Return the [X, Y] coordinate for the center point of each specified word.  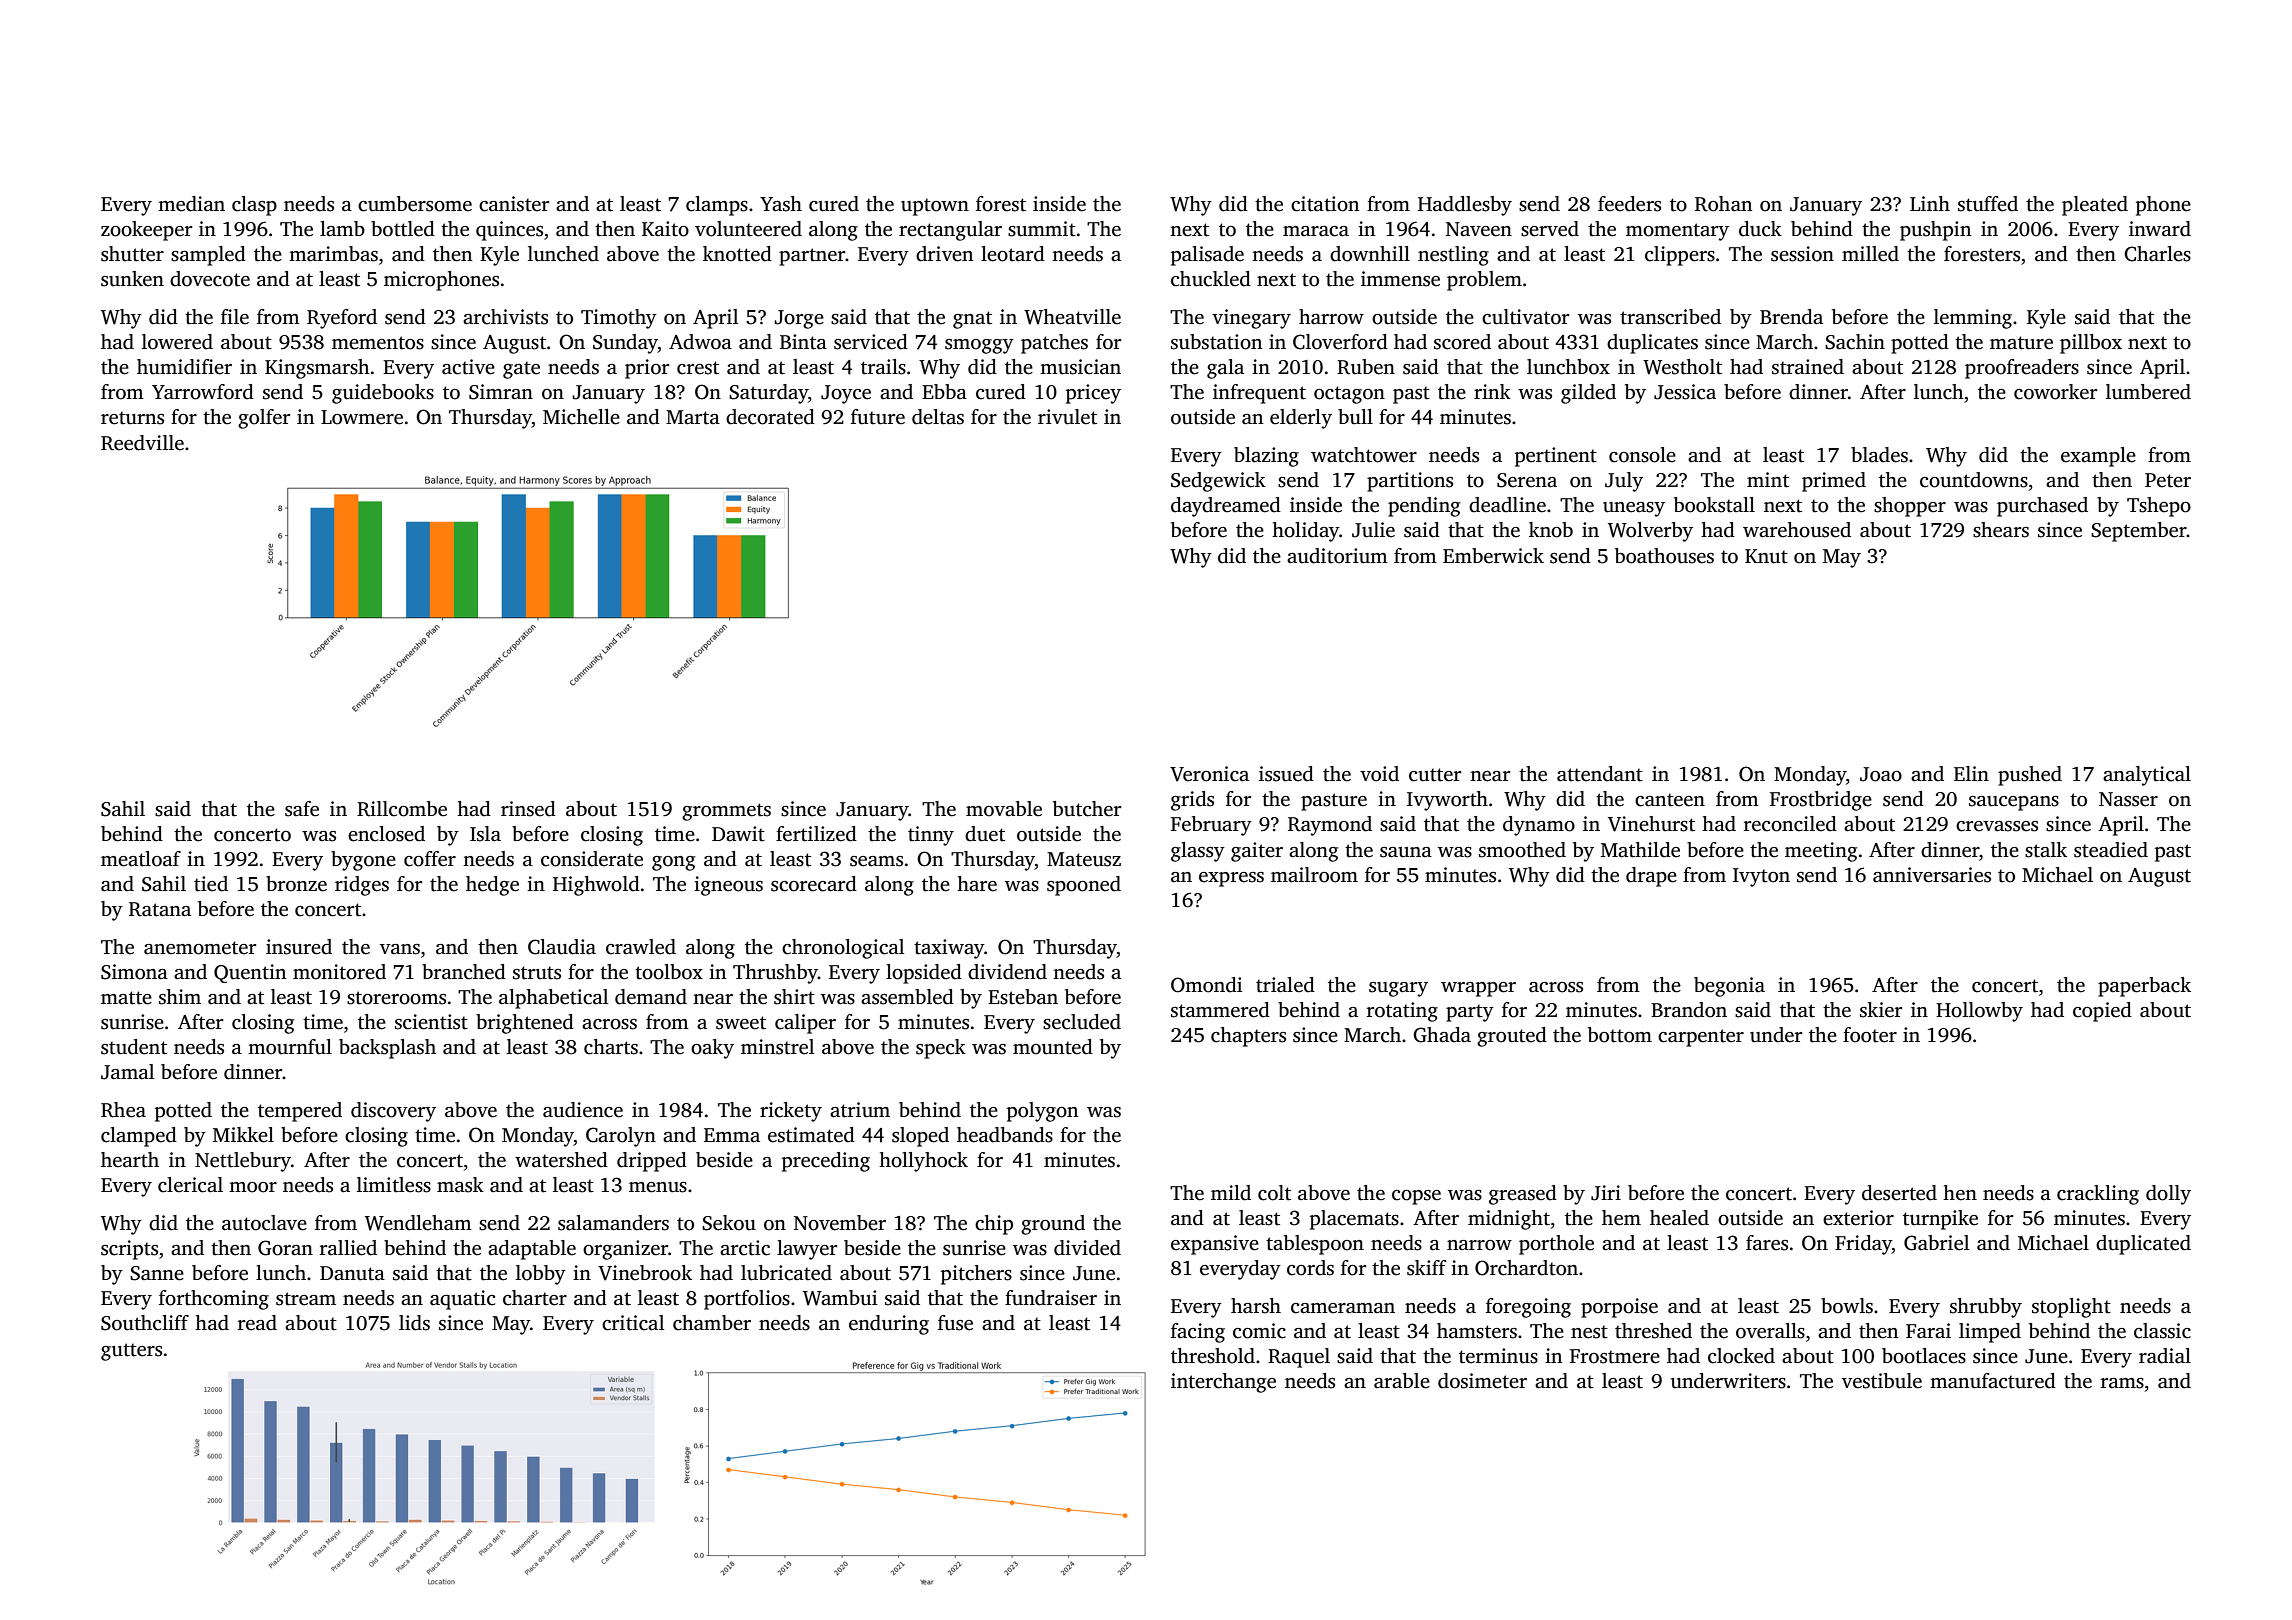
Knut [1766, 556]
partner [812, 257]
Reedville [142, 443]
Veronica [1209, 774]
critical [633, 1323]
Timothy [619, 319]
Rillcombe [402, 809]
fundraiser [1051, 1298]
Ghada [1442, 1035]
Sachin [1855, 342]
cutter [1435, 775]
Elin [1971, 773]
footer [1870, 1035]
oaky [712, 1049]
